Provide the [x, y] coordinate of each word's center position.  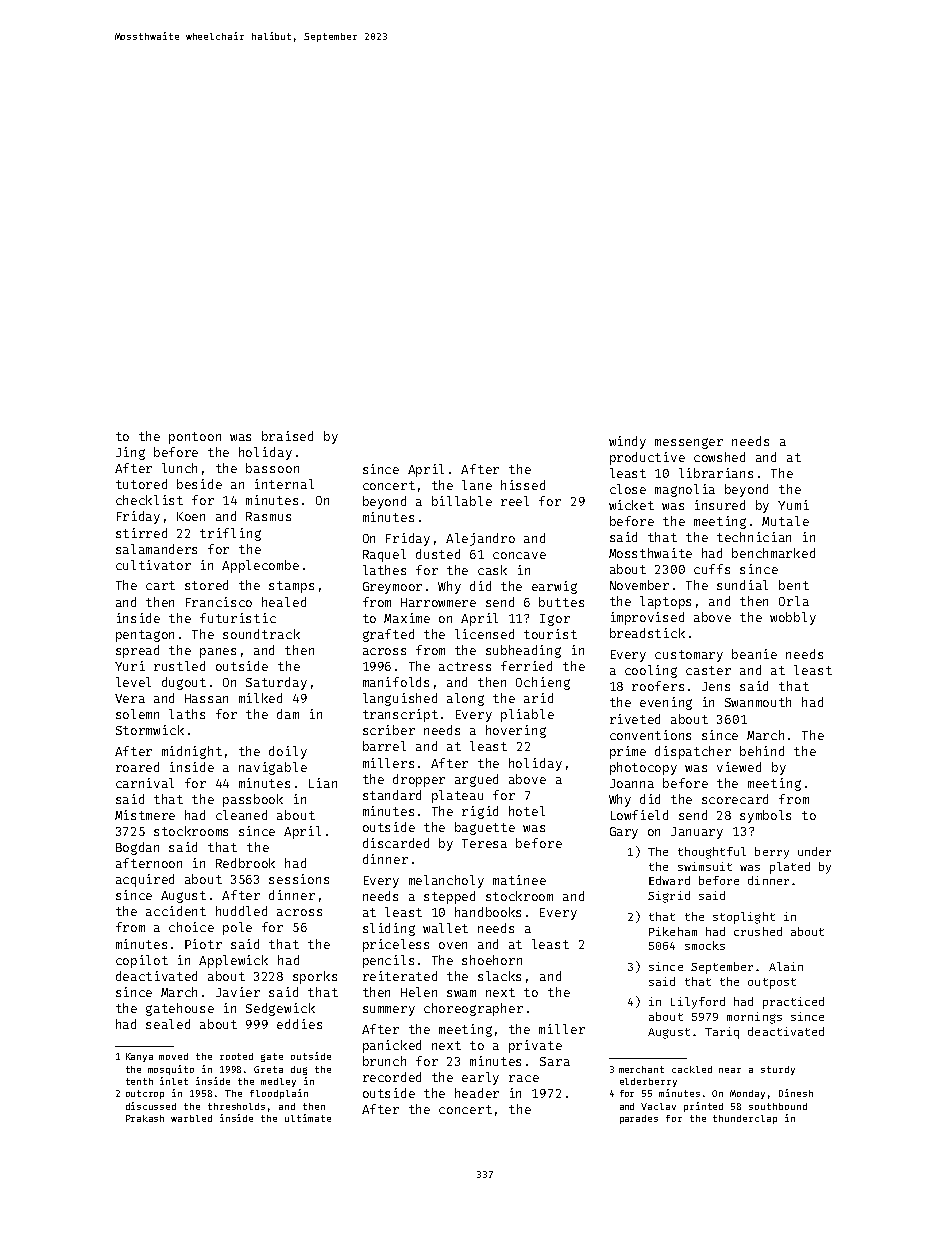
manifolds [396, 682]
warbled [191, 1118]
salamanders [156, 549]
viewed [739, 767]
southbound [778, 1106]
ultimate [308, 1118]
